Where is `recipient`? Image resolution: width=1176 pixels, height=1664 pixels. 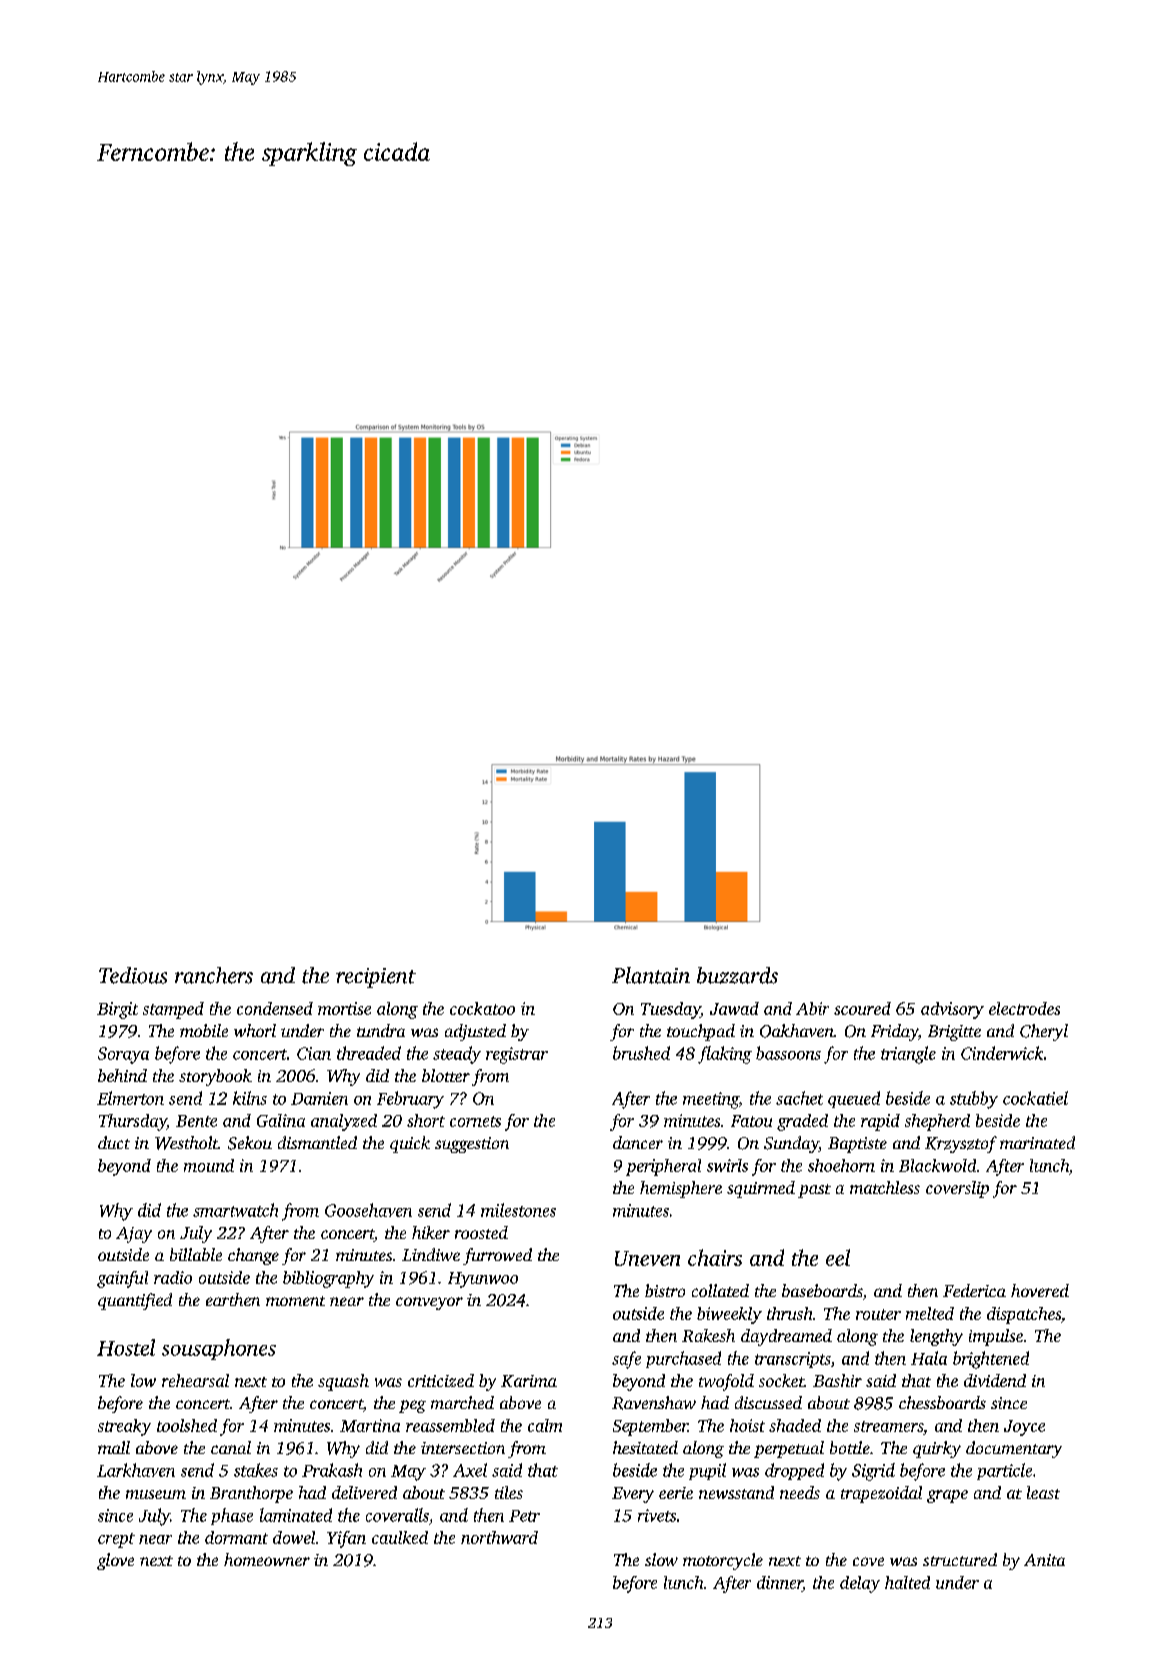
recipient is located at coordinates (376, 978).
